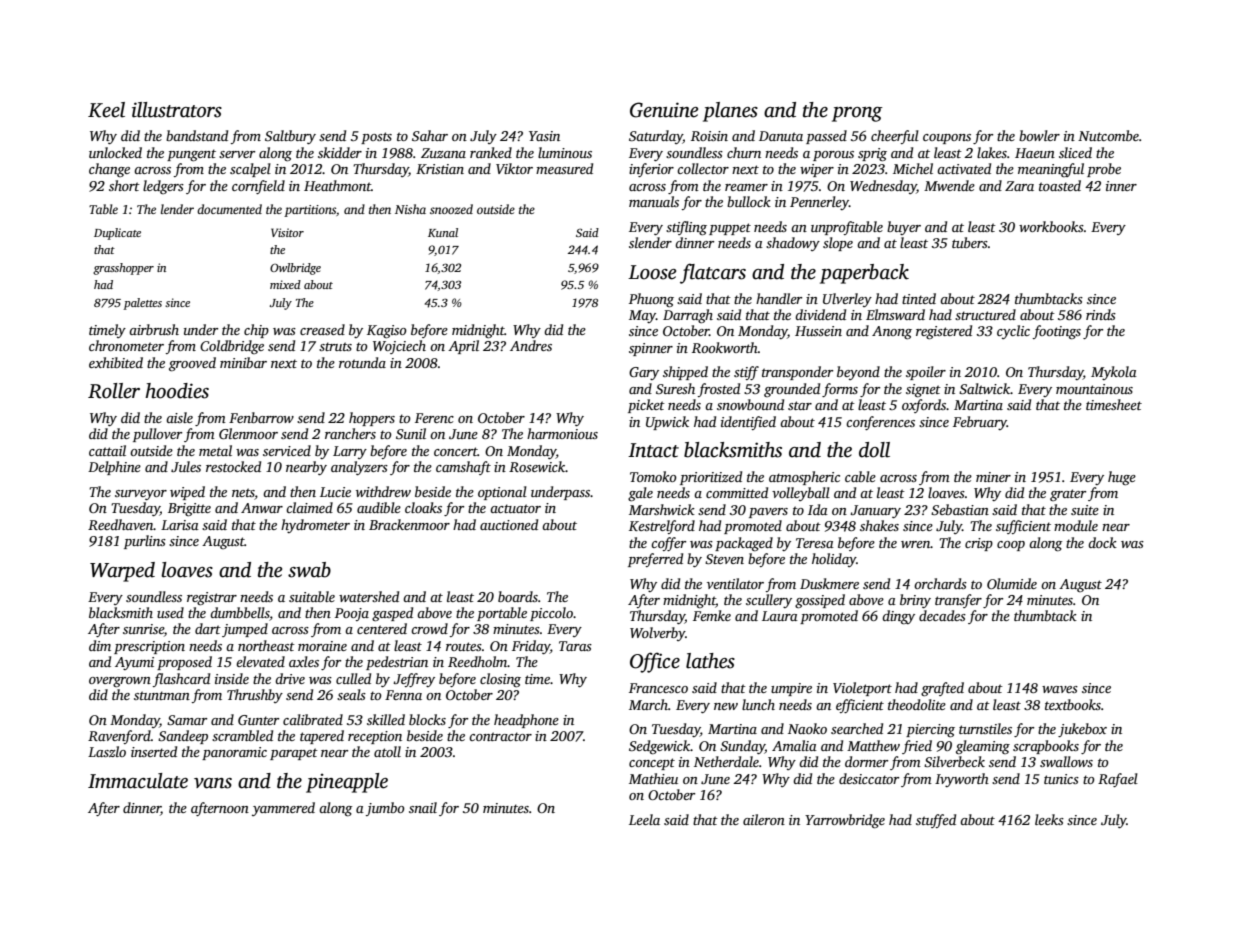 Image resolution: width=1233 pixels, height=952 pixels. What do you see at coordinates (337, 185) in the document?
I see `Heathmont` at bounding box center [337, 185].
